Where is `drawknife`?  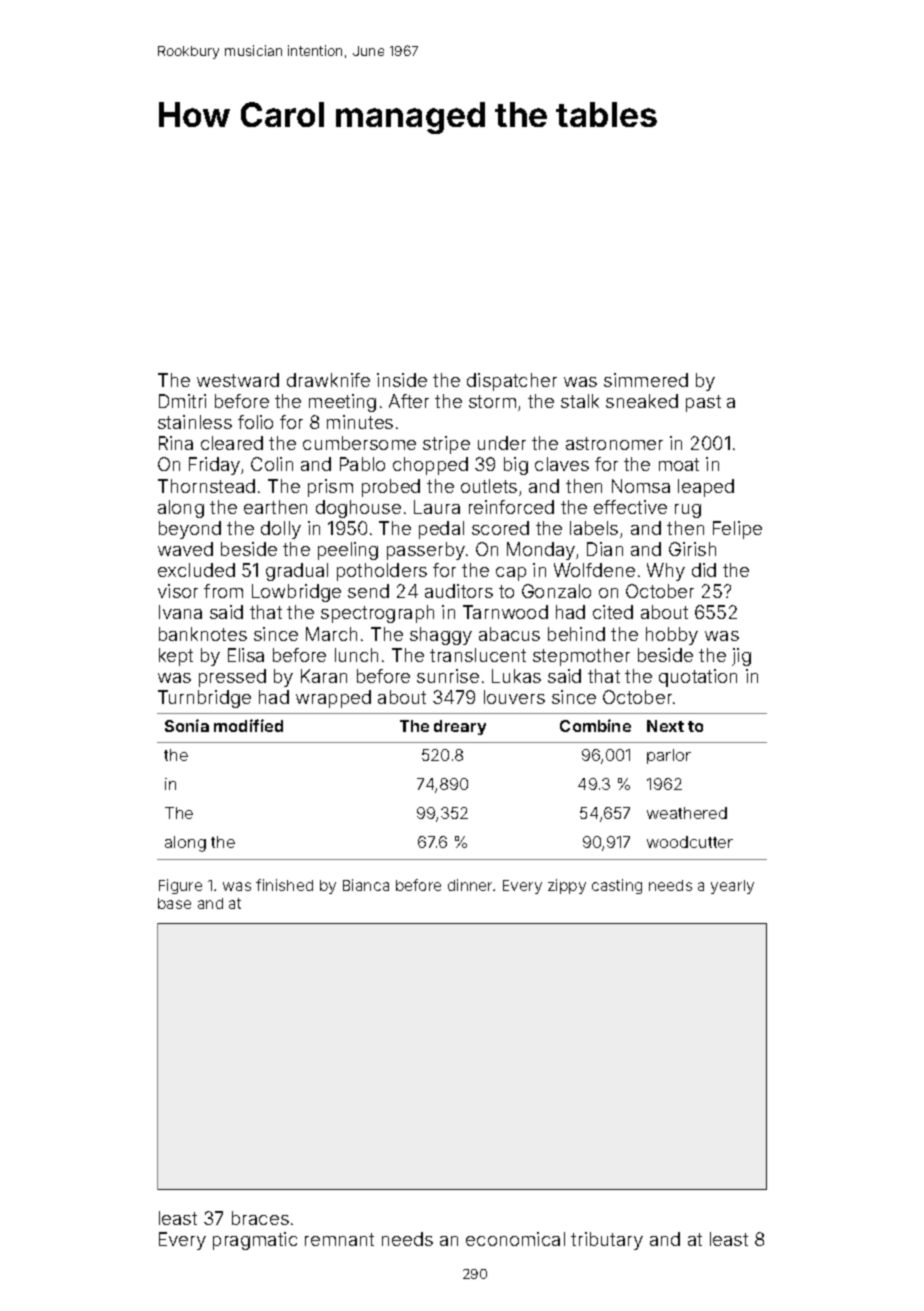
drawknife is located at coordinates (328, 380).
